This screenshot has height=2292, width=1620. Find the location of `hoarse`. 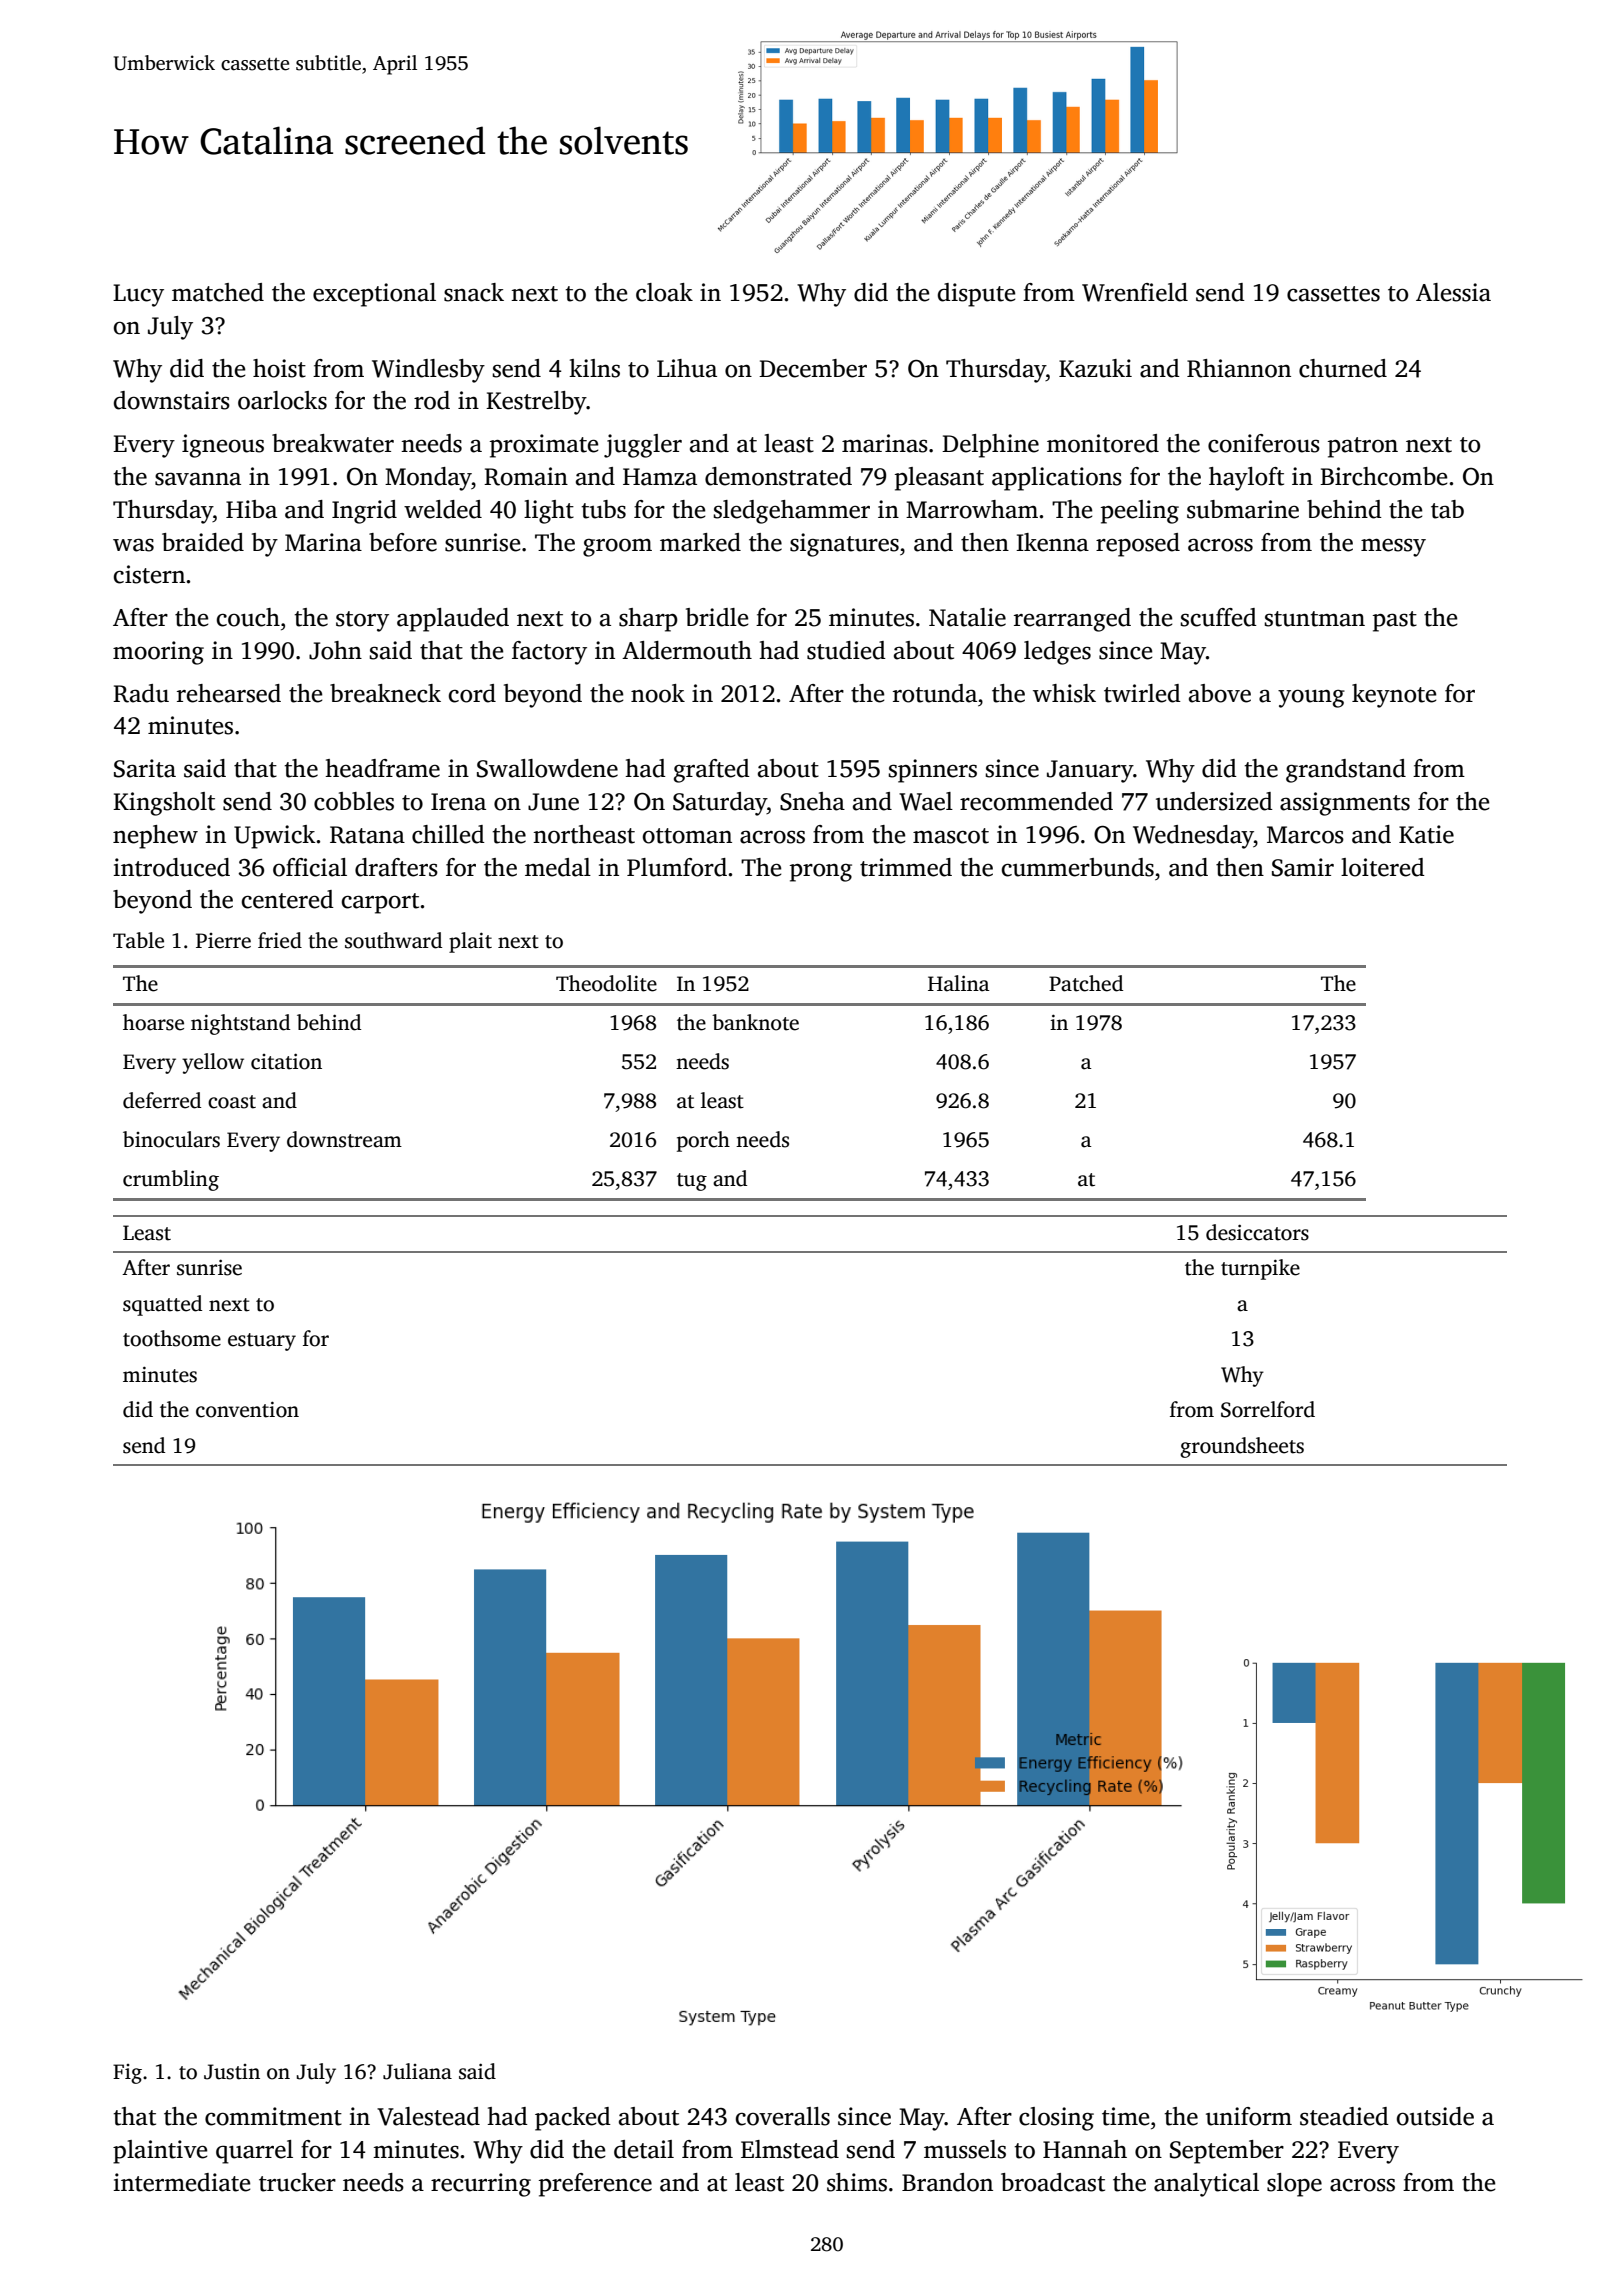

hoarse is located at coordinates (153, 1022).
